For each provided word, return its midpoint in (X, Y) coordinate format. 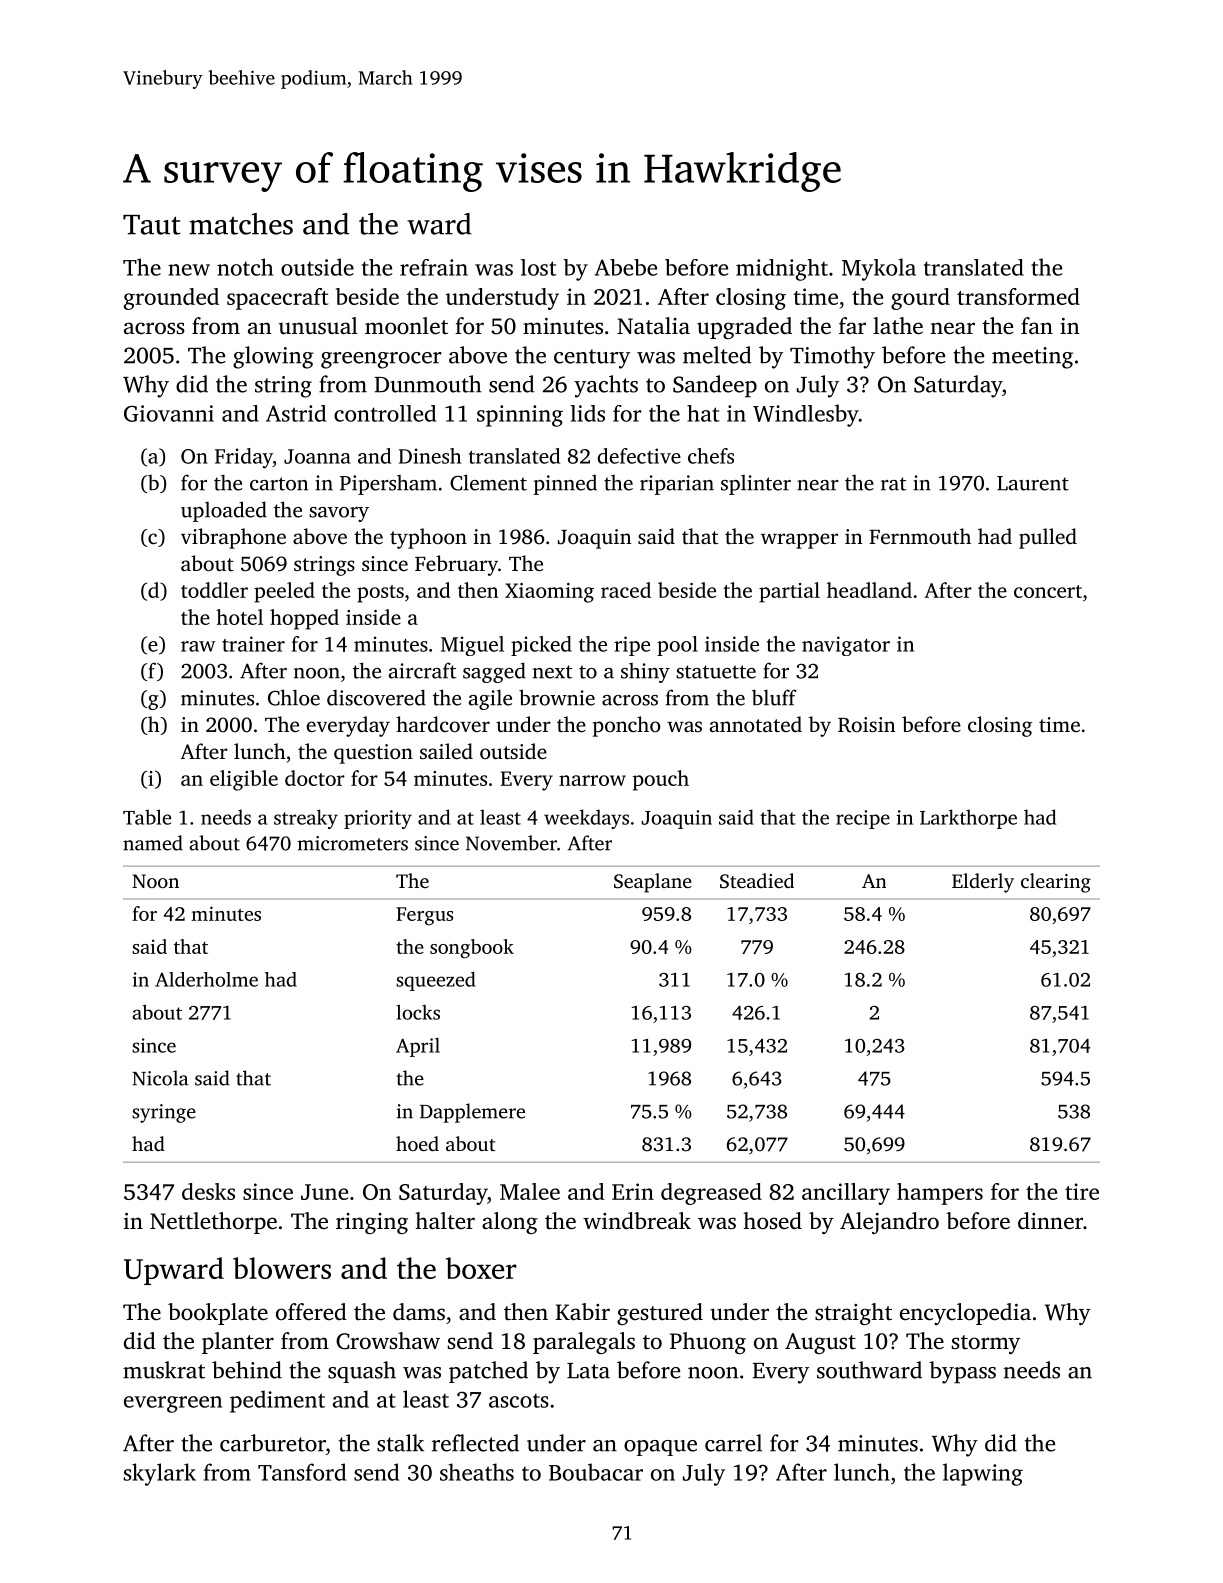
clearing (1056, 883)
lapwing (983, 1474)
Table (147, 817)
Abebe (626, 267)
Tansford (302, 1472)
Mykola (879, 269)
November (511, 843)
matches (241, 224)
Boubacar (596, 1472)
